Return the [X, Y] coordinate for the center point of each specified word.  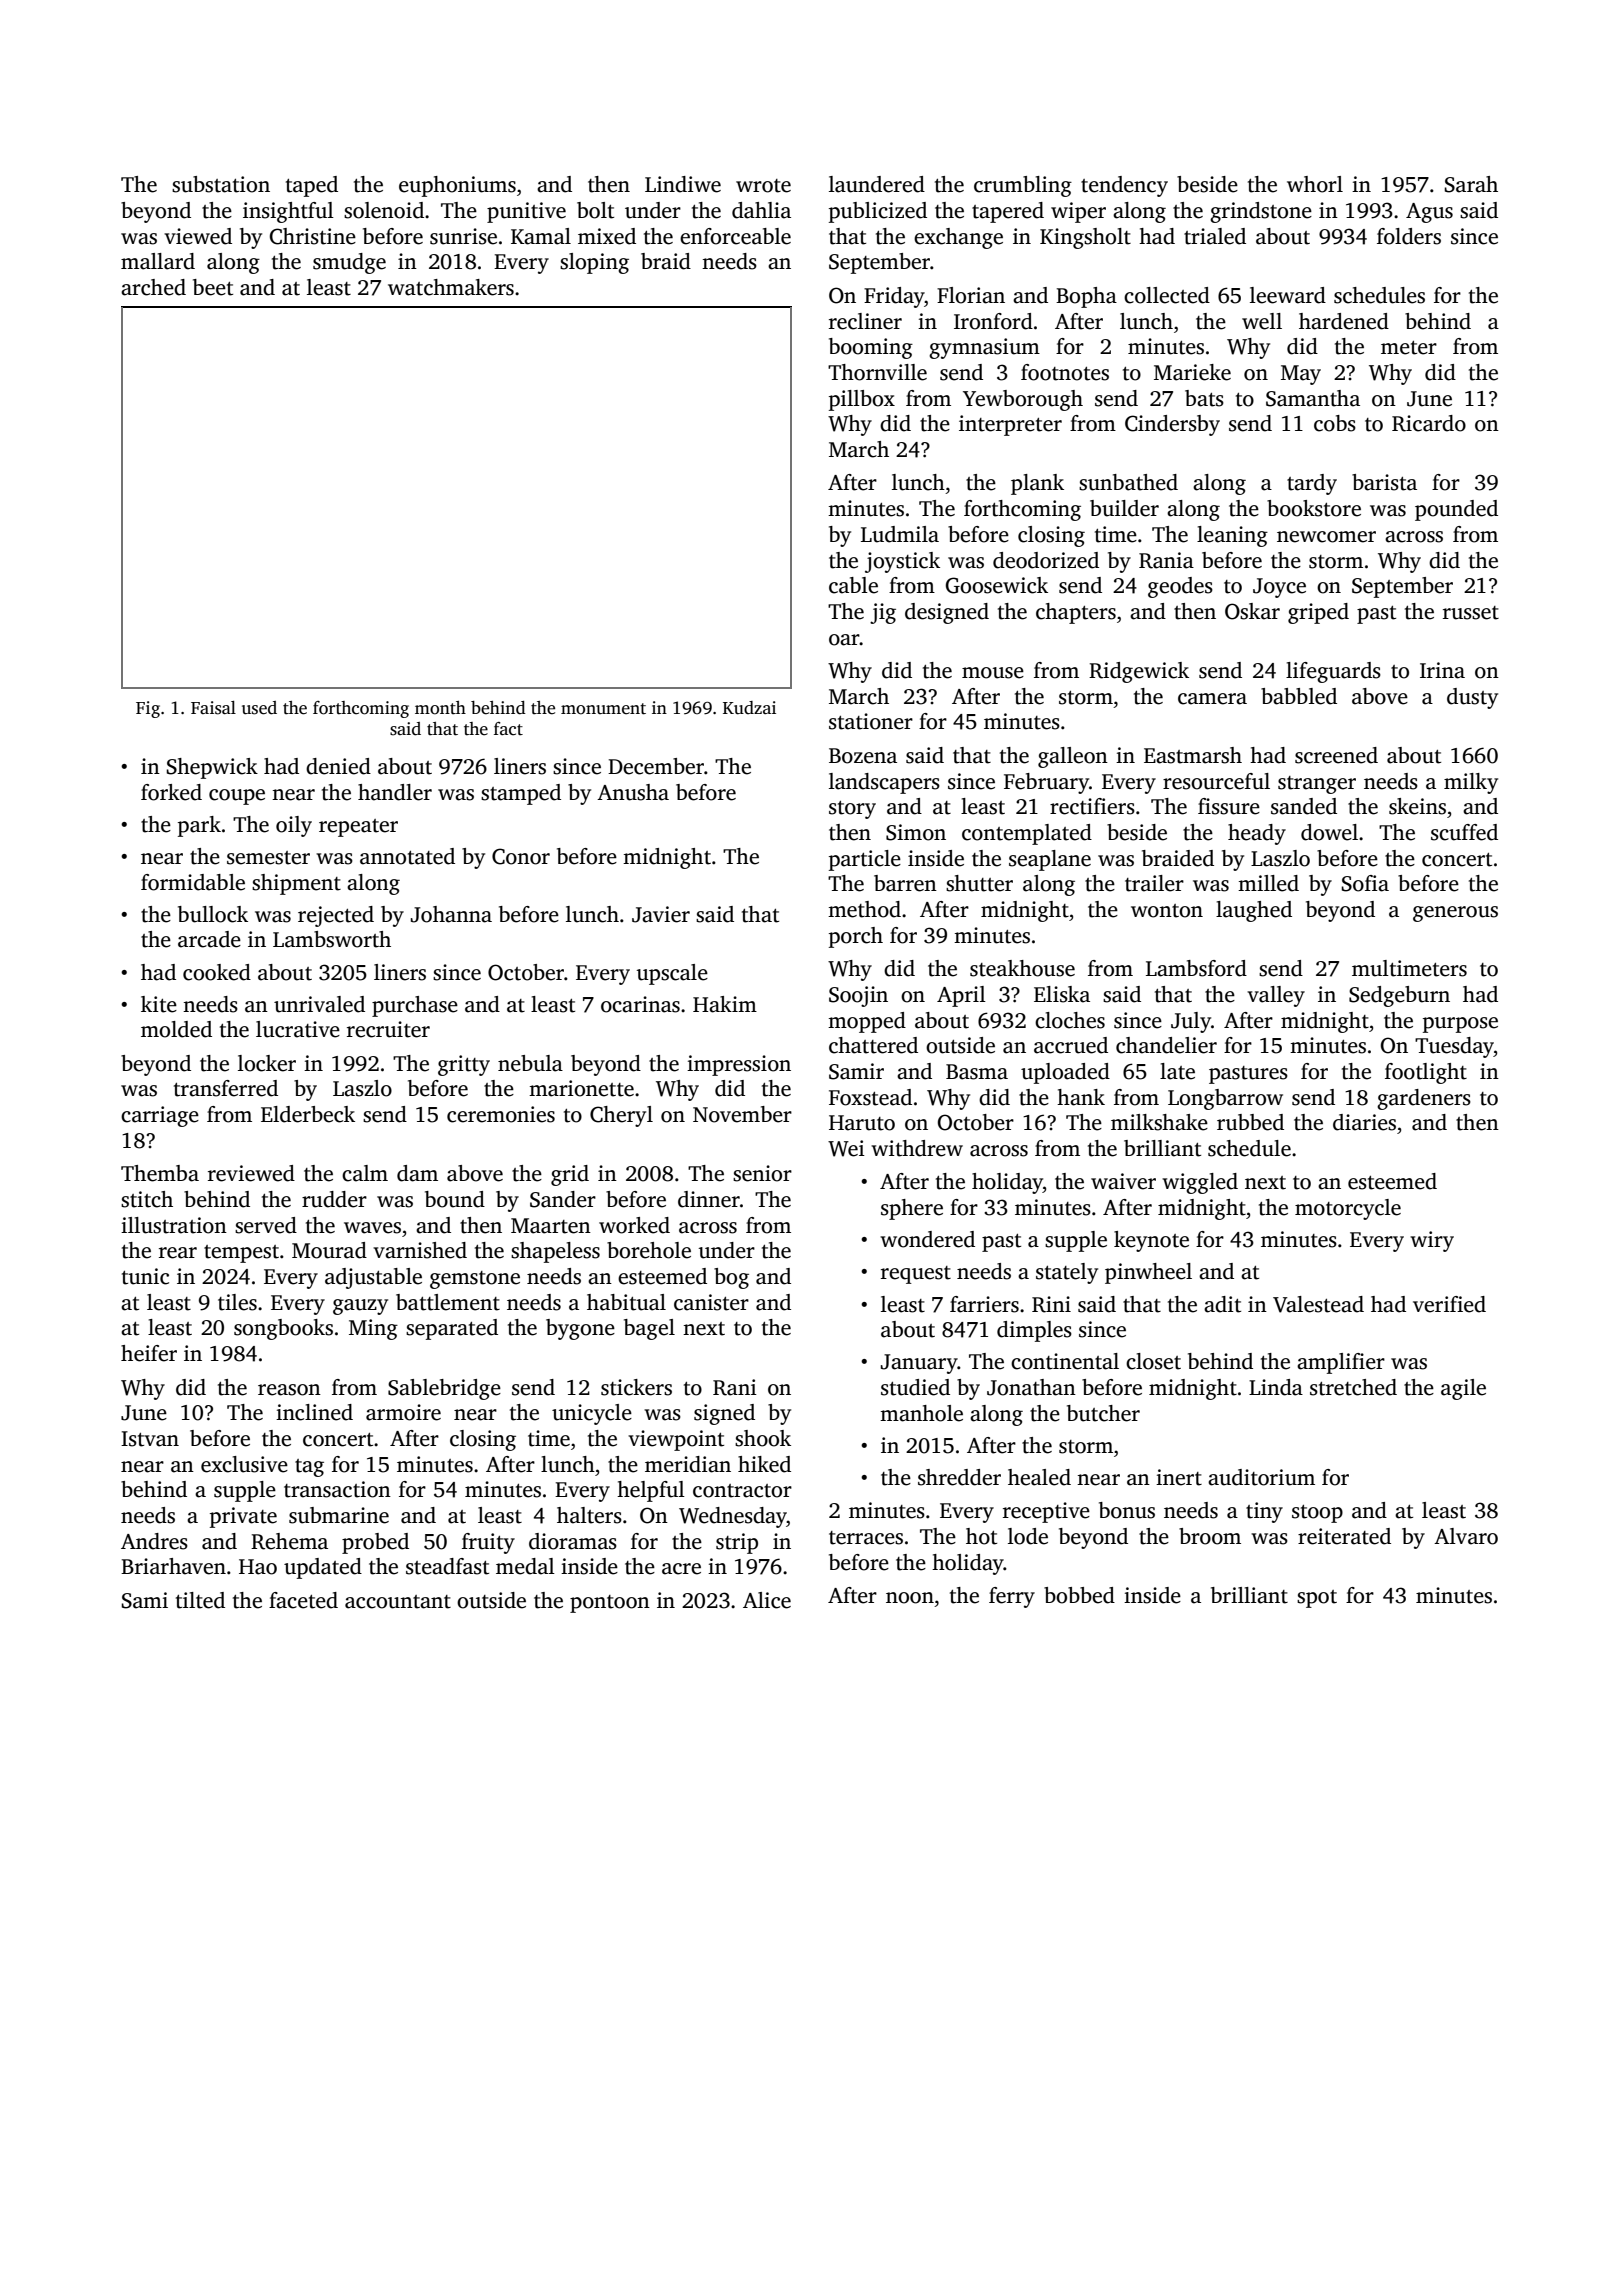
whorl [1315, 184]
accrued [1071, 1045]
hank [1081, 1097]
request [916, 1275]
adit [1222, 1304]
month [440, 708]
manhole [921, 1413]
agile [1463, 1389]
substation [221, 184]
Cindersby [1172, 425]
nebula [530, 1063]
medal [525, 1566]
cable [853, 585]
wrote [763, 186]
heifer [149, 1353]
